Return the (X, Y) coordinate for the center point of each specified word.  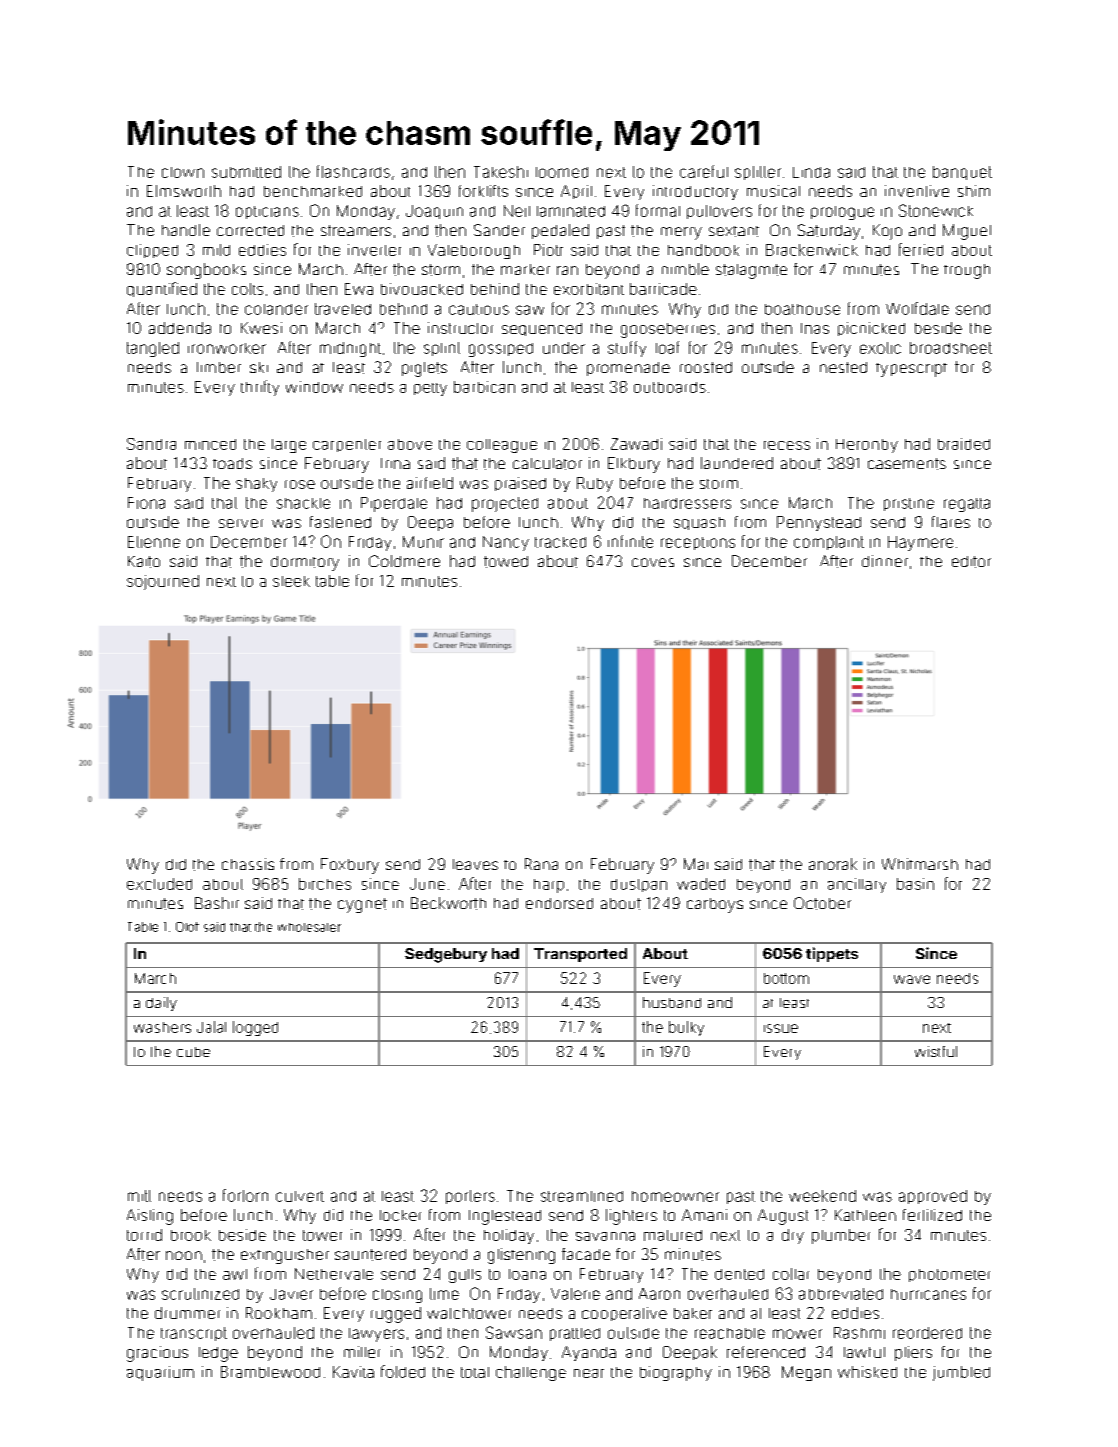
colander (276, 309)
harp (549, 886)
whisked (867, 1372)
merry (681, 233)
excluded (159, 884)
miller (362, 1352)
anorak (833, 864)
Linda (811, 172)
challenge (531, 1373)
